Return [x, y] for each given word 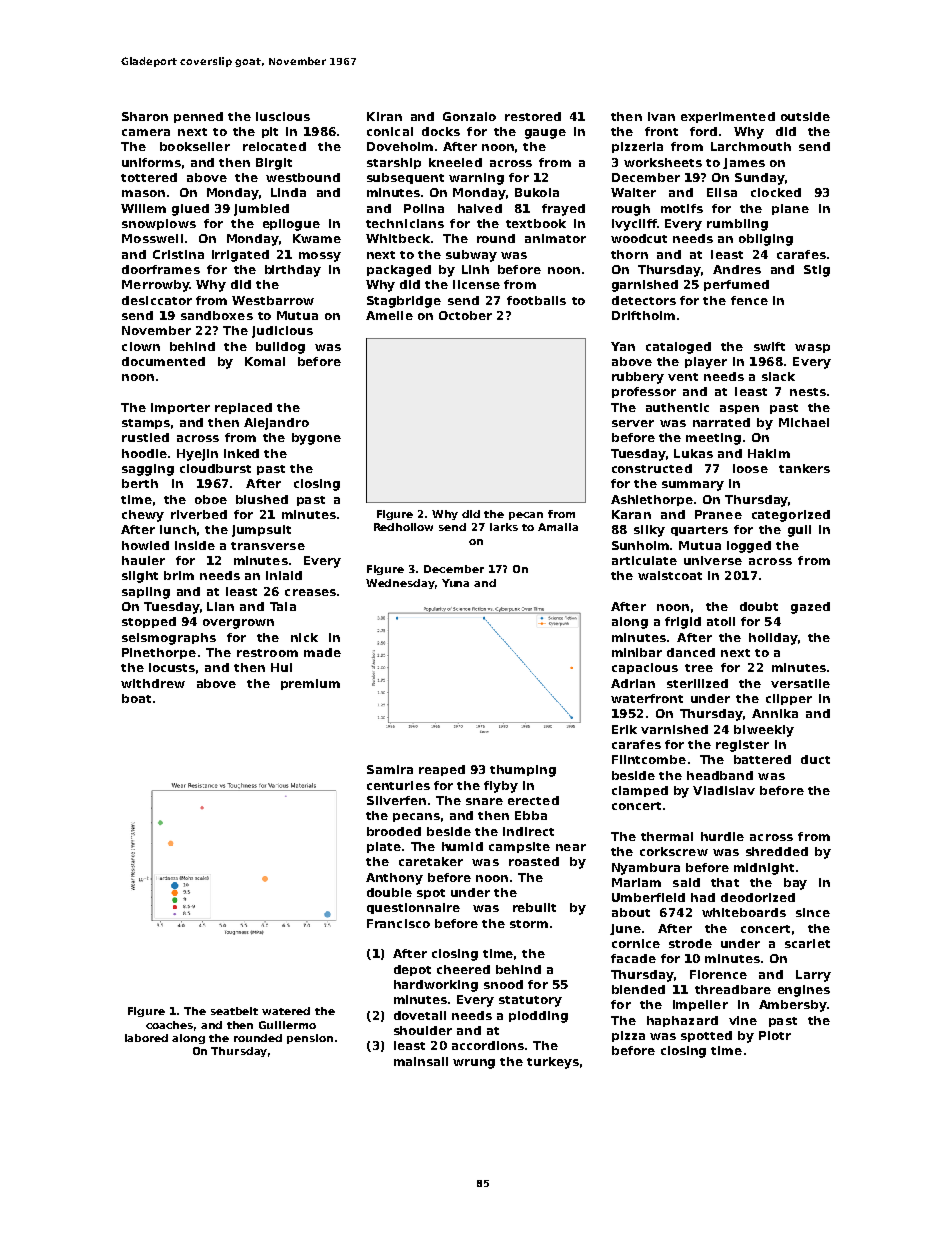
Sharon [145, 116]
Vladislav [724, 790]
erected [533, 800]
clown [141, 346]
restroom [267, 653]
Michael [804, 422]
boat [136, 698]
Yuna [455, 583]
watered [286, 1011]
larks [504, 527]
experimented [728, 117]
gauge [545, 134]
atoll [721, 621]
